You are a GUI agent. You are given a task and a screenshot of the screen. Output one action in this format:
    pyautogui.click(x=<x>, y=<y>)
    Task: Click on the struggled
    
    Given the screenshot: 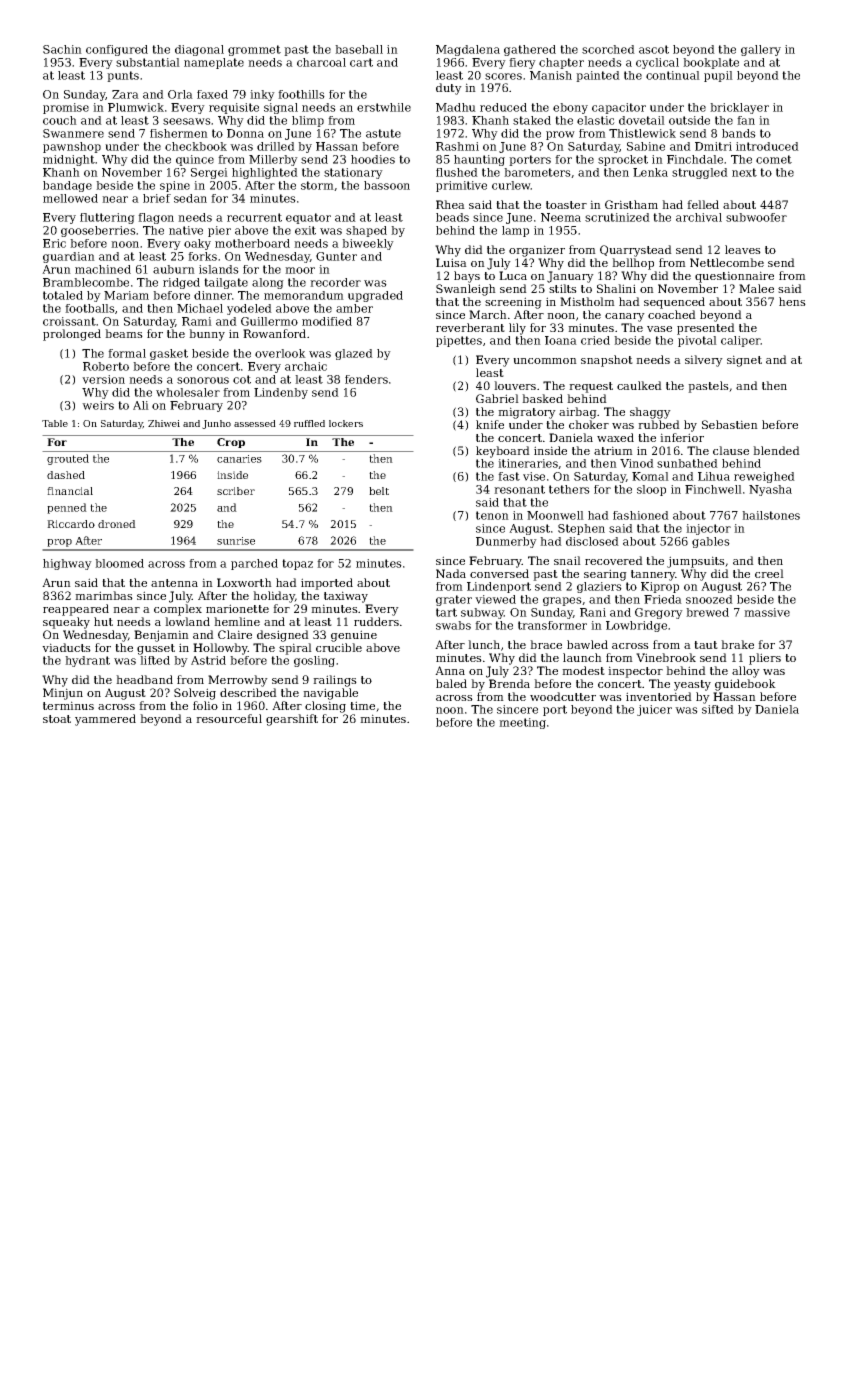 What is the action you would take?
    pyautogui.click(x=700, y=173)
